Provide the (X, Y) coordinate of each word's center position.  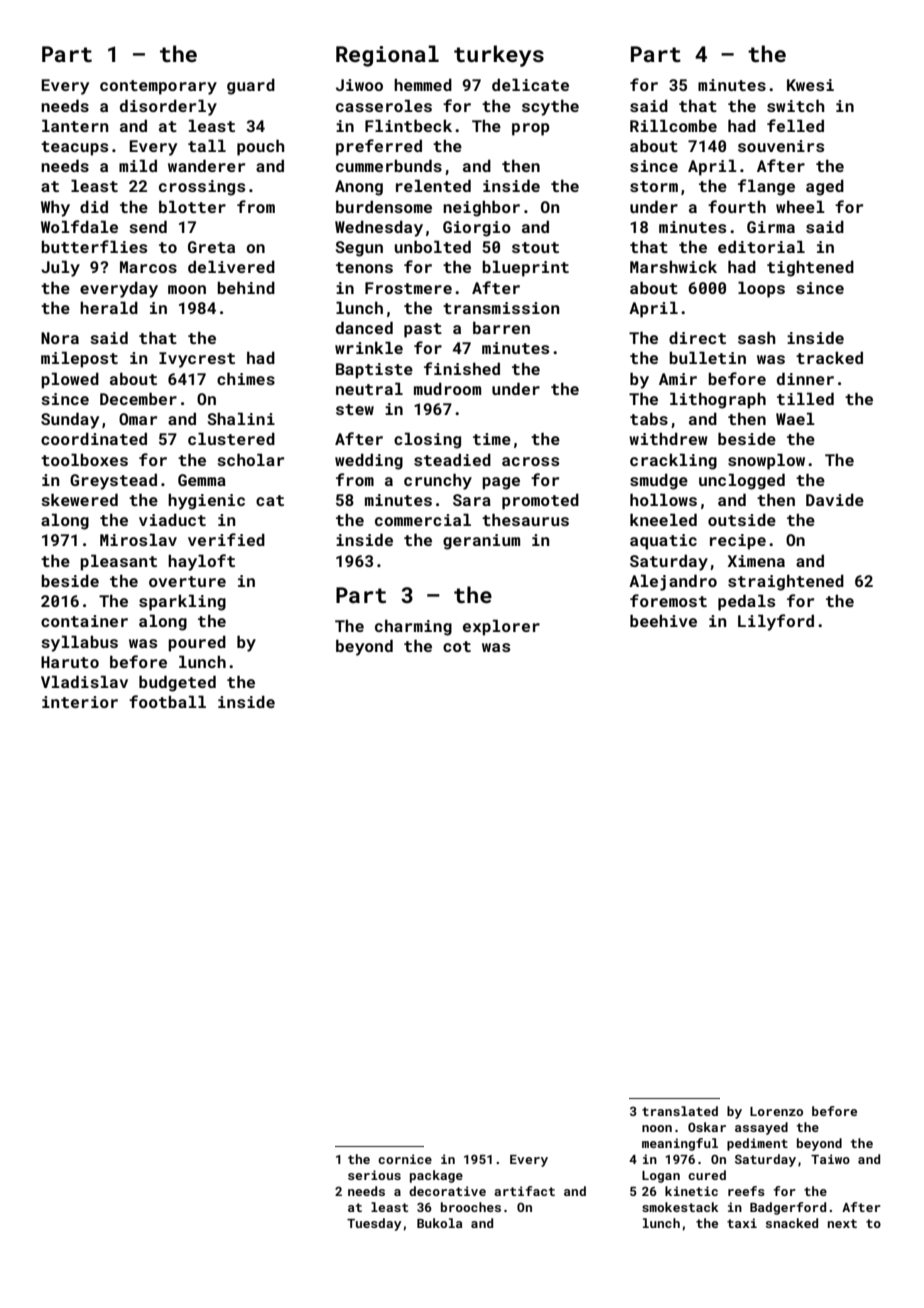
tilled (805, 398)
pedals (746, 602)
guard (251, 86)
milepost (79, 359)
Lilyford (776, 622)
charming (413, 627)
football (167, 701)
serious (374, 1175)
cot (457, 646)
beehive (663, 620)
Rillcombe (673, 125)
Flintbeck (408, 125)
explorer (501, 627)
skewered (79, 499)
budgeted (177, 683)
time (492, 439)
